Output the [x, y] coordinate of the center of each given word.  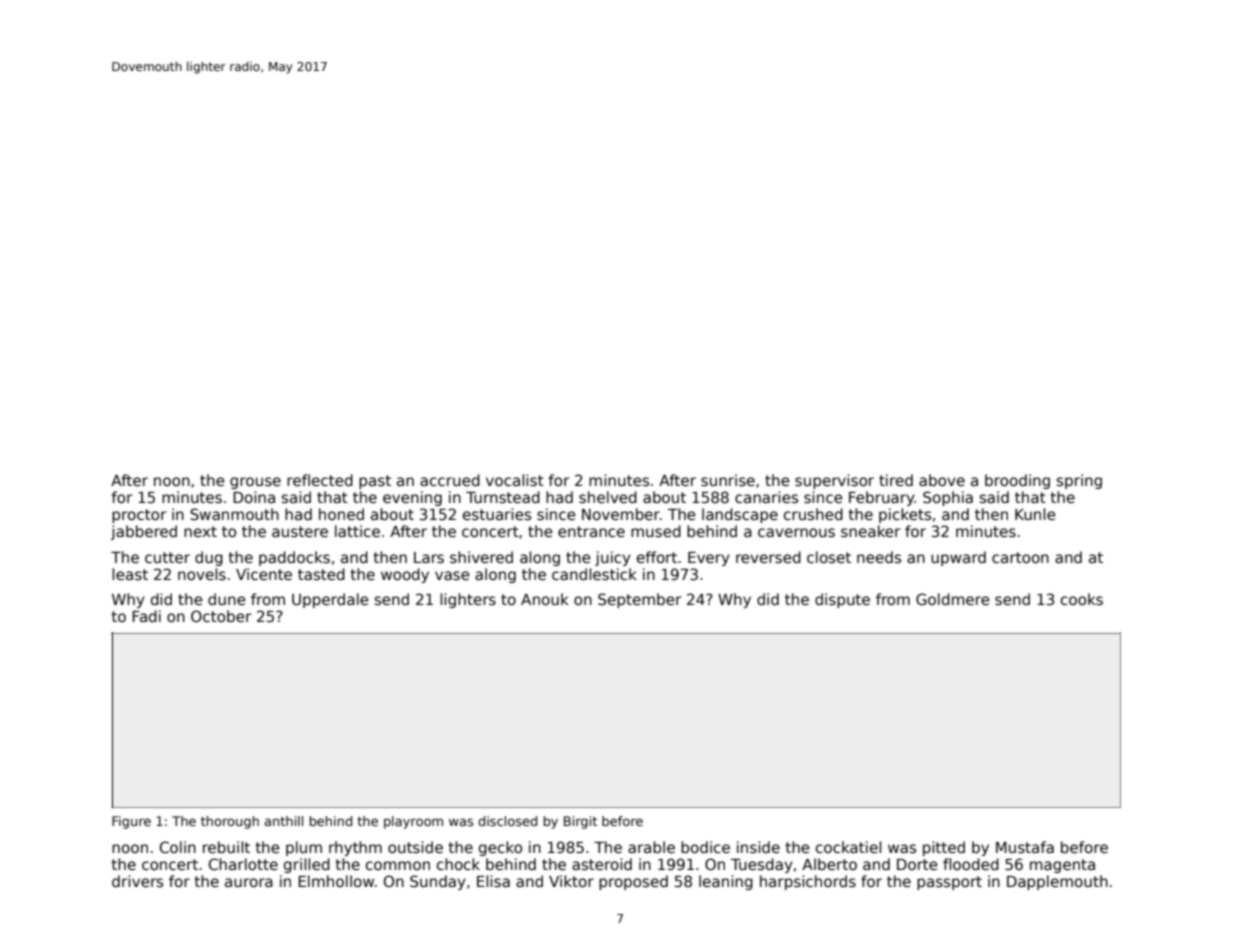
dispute [842, 600]
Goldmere [953, 599]
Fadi [146, 616]
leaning [726, 882]
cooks [1082, 599]
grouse [255, 483]
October [221, 616]
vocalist [515, 480]
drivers [137, 881]
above [942, 480]
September [640, 600]
